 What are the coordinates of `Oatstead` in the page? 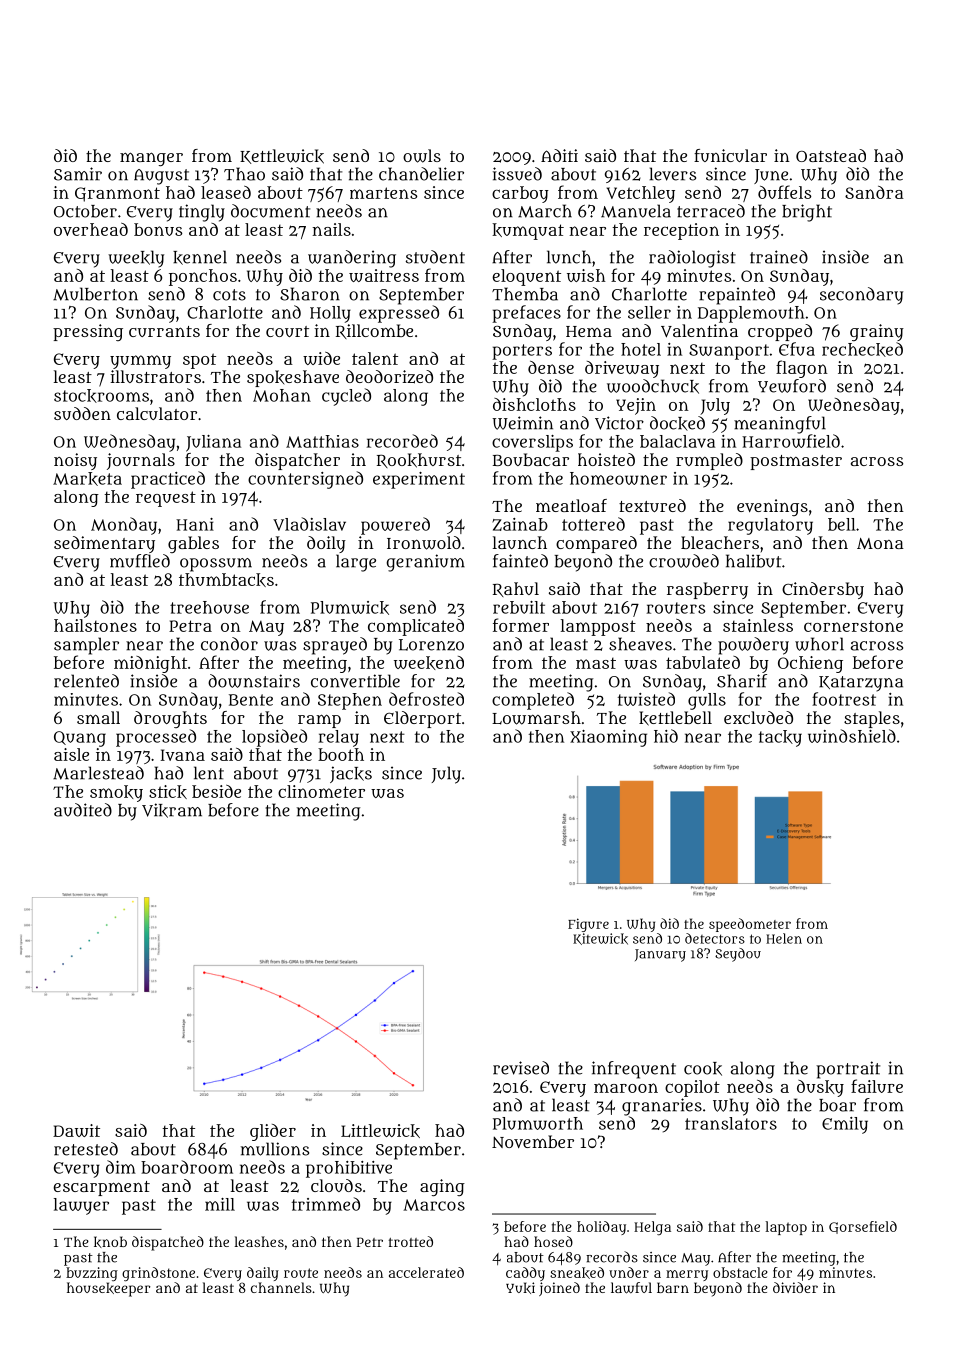 It's located at (831, 155).
